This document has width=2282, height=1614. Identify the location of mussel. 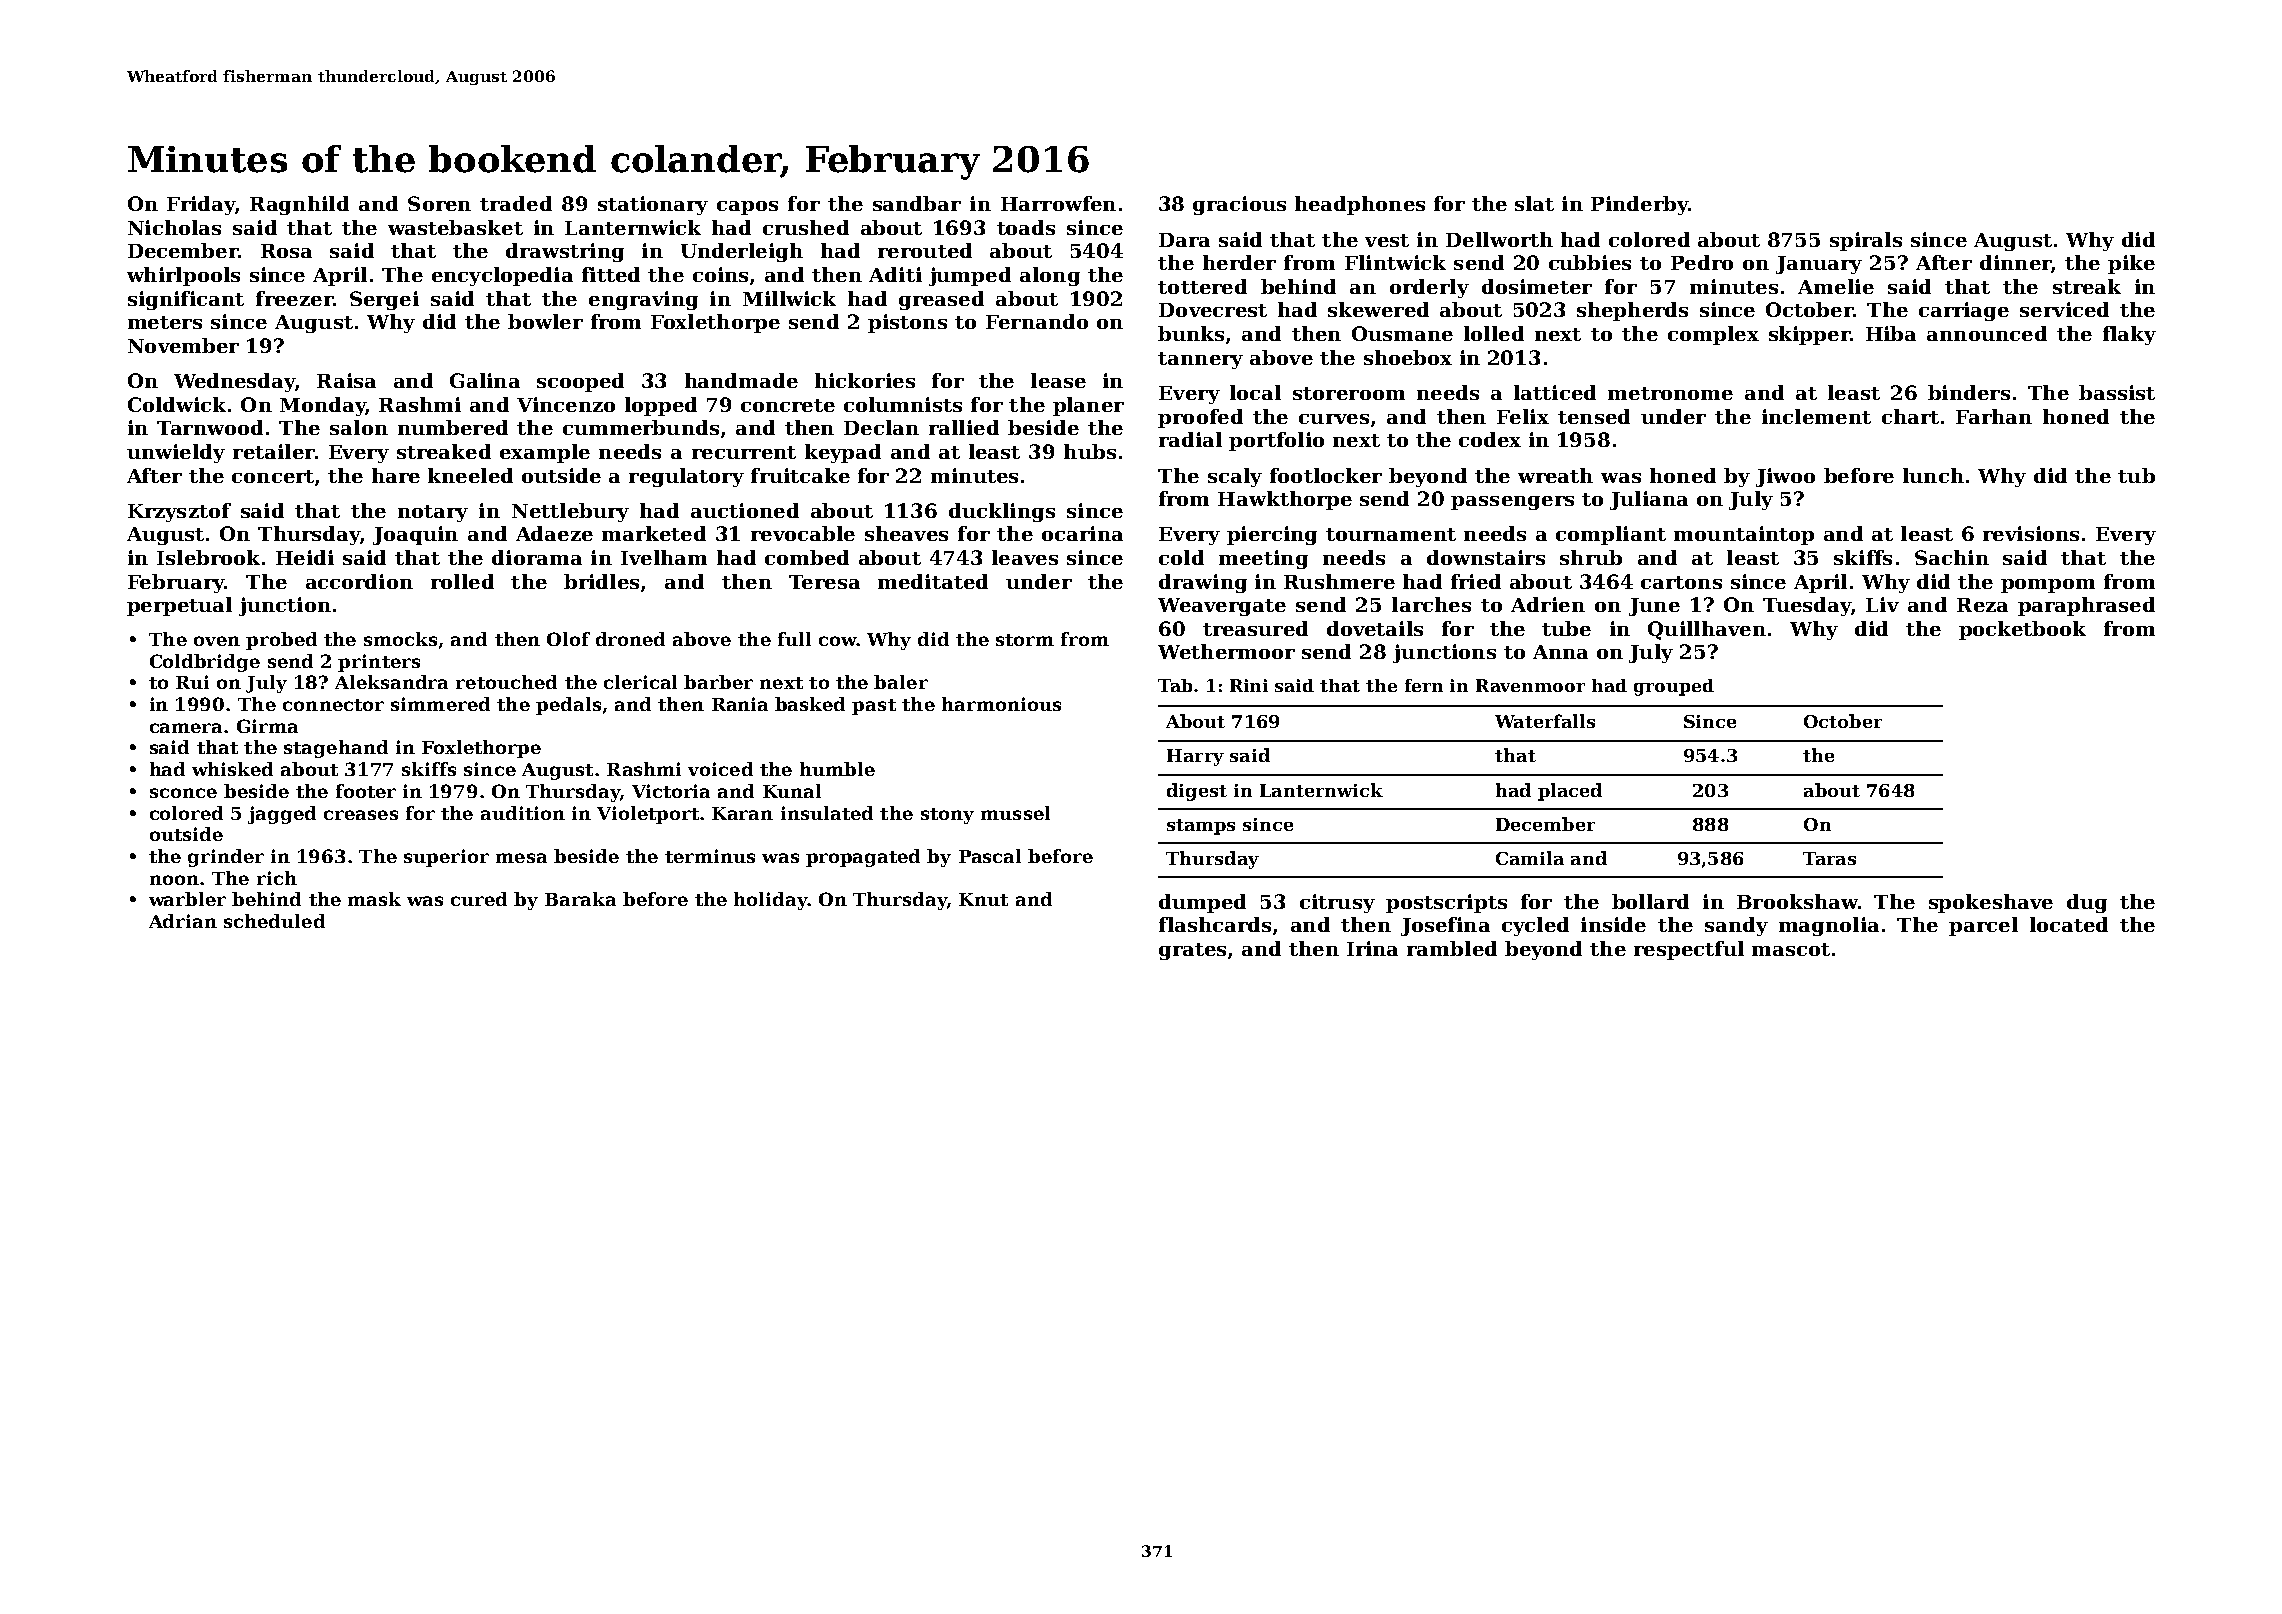
(1015, 813).
